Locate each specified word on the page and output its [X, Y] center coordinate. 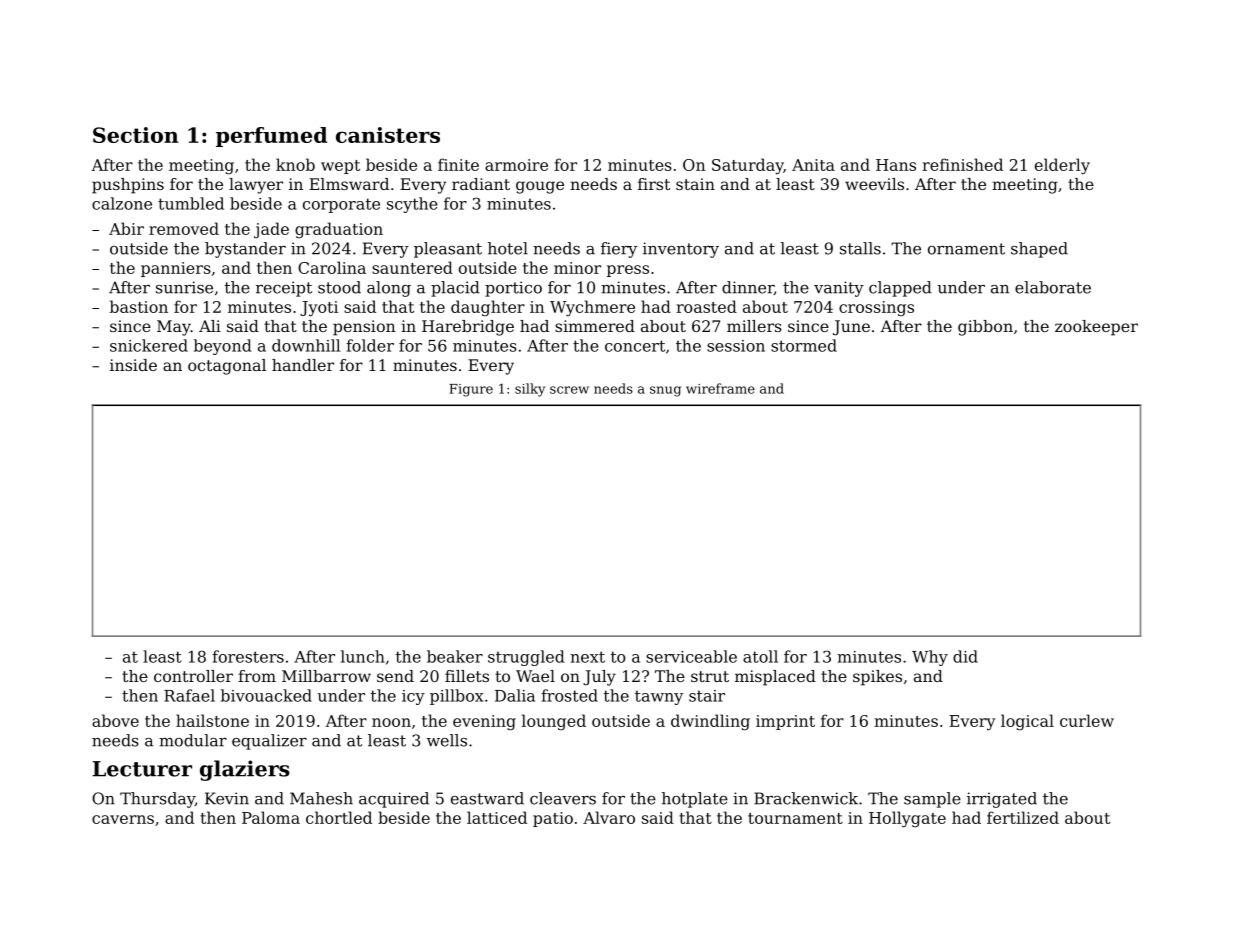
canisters [388, 135]
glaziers [245, 770]
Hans [896, 165]
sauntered [412, 267]
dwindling [710, 722]
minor [577, 268]
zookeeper [1096, 328]
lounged [554, 722]
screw [569, 390]
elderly [1062, 166]
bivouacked [266, 695]
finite [458, 164]
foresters [248, 656]
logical [1027, 722]
